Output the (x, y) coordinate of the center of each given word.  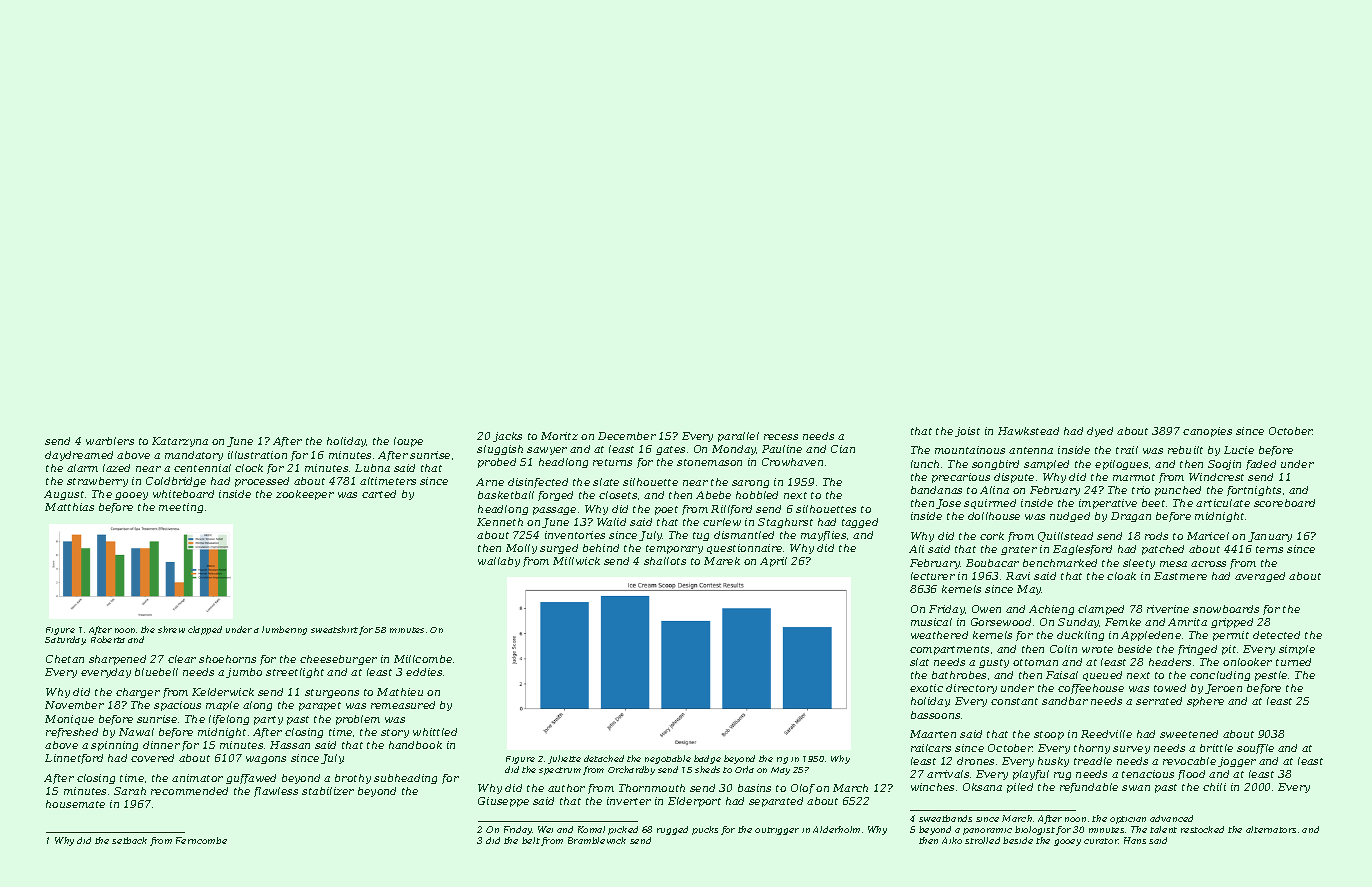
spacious (177, 706)
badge (707, 759)
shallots (665, 561)
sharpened (117, 660)
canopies (1207, 432)
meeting (181, 508)
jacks (507, 437)
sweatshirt (334, 629)
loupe (408, 442)
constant (1014, 701)
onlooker (1247, 662)
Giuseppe (503, 802)
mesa (1173, 564)
